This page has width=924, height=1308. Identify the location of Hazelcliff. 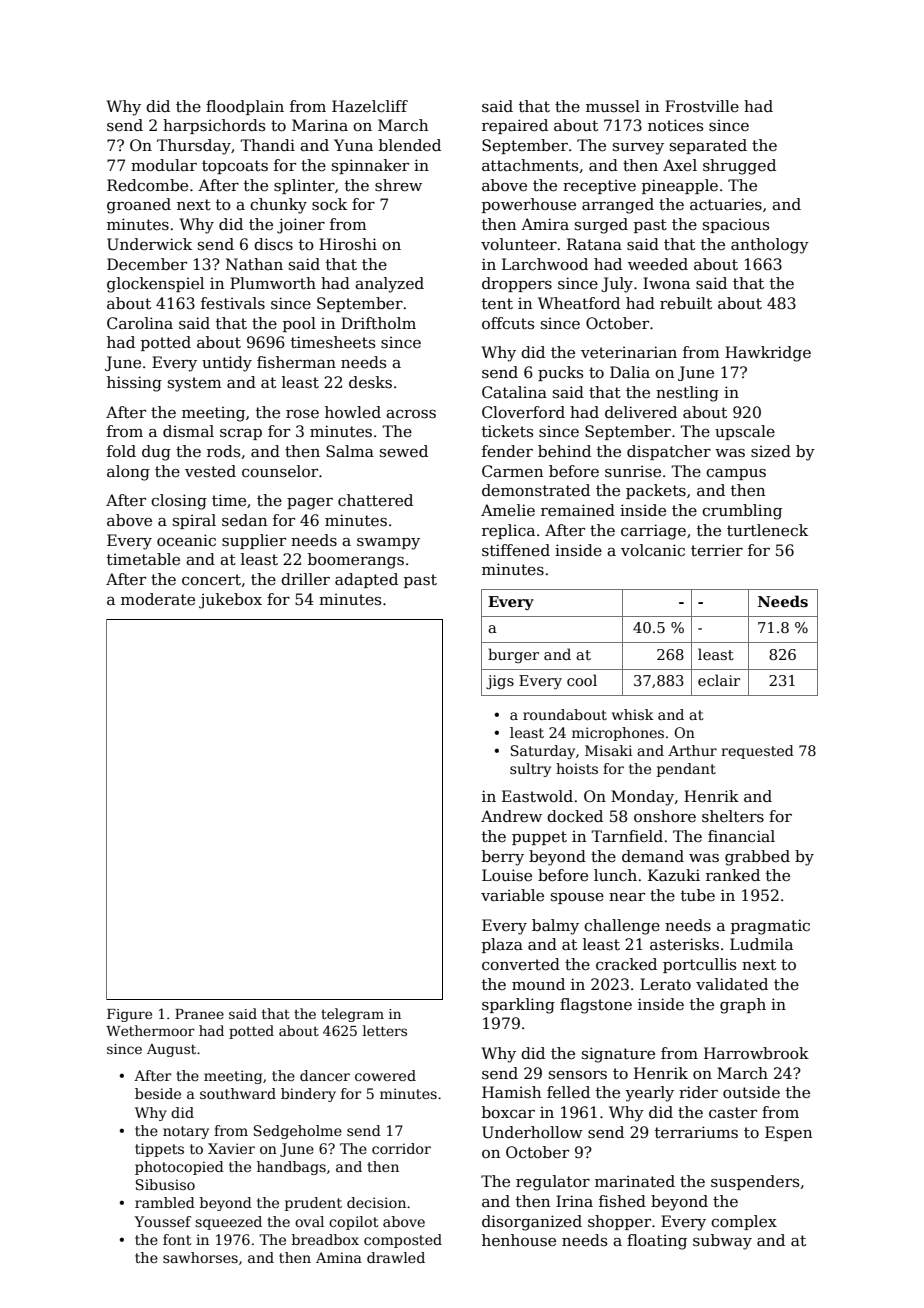
(370, 106).
